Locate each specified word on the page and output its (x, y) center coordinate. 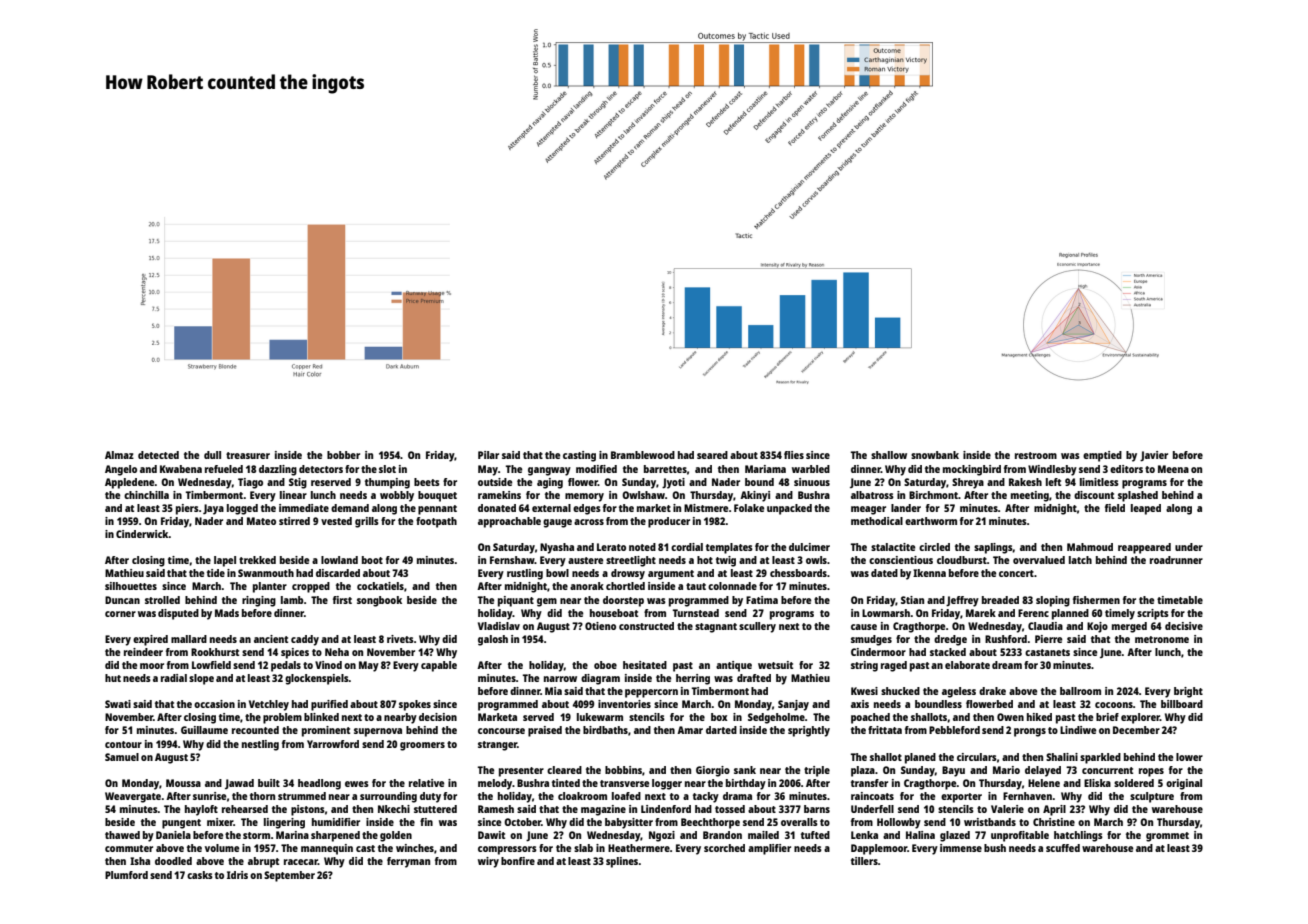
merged (1129, 627)
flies (794, 455)
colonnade (732, 586)
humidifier (336, 822)
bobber (343, 455)
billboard (1182, 704)
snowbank (935, 455)
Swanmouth (266, 573)
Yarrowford (333, 744)
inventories (624, 704)
